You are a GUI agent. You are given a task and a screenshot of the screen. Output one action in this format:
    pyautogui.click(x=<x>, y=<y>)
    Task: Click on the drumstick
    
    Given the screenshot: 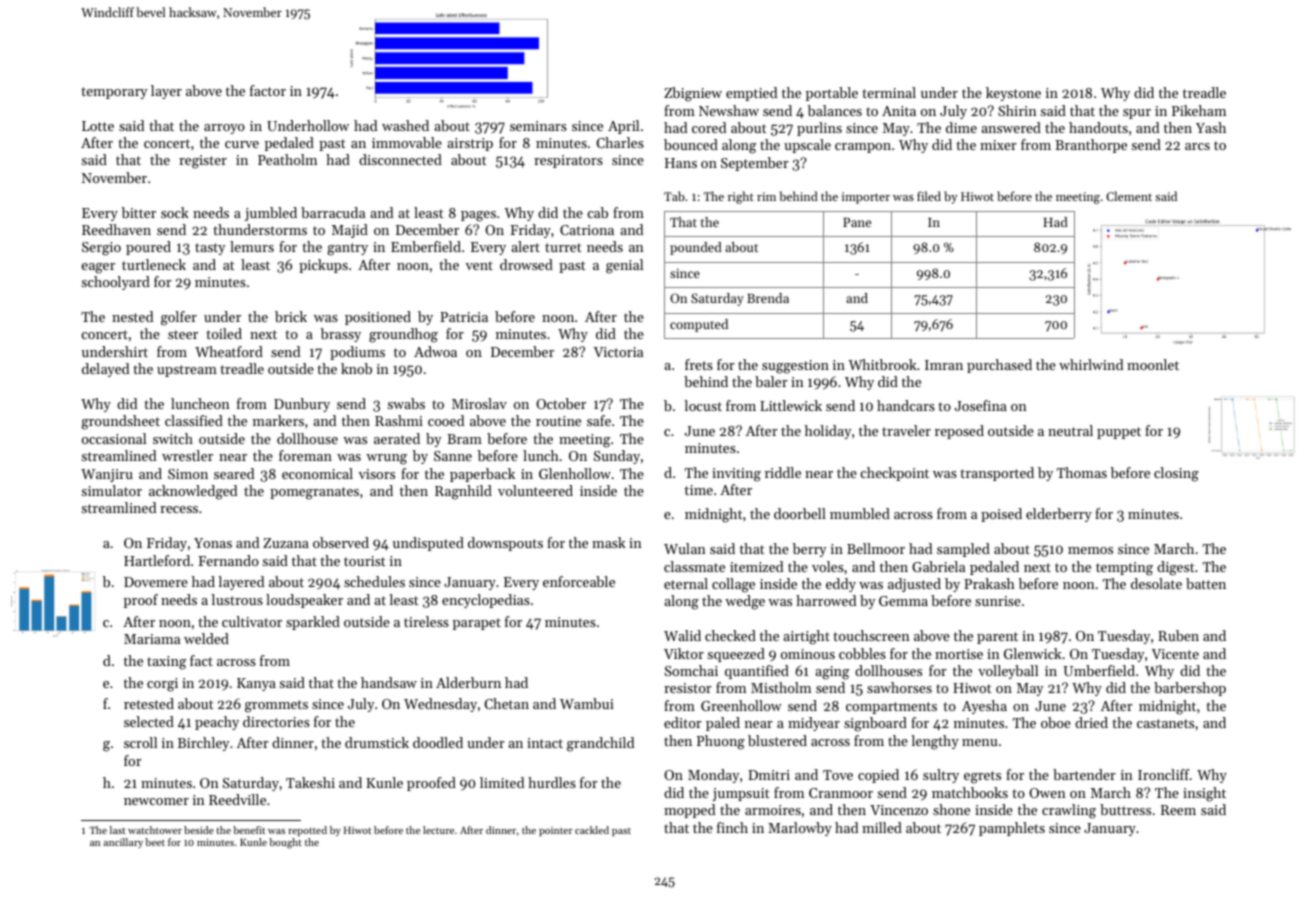 What is the action you would take?
    pyautogui.click(x=377, y=742)
